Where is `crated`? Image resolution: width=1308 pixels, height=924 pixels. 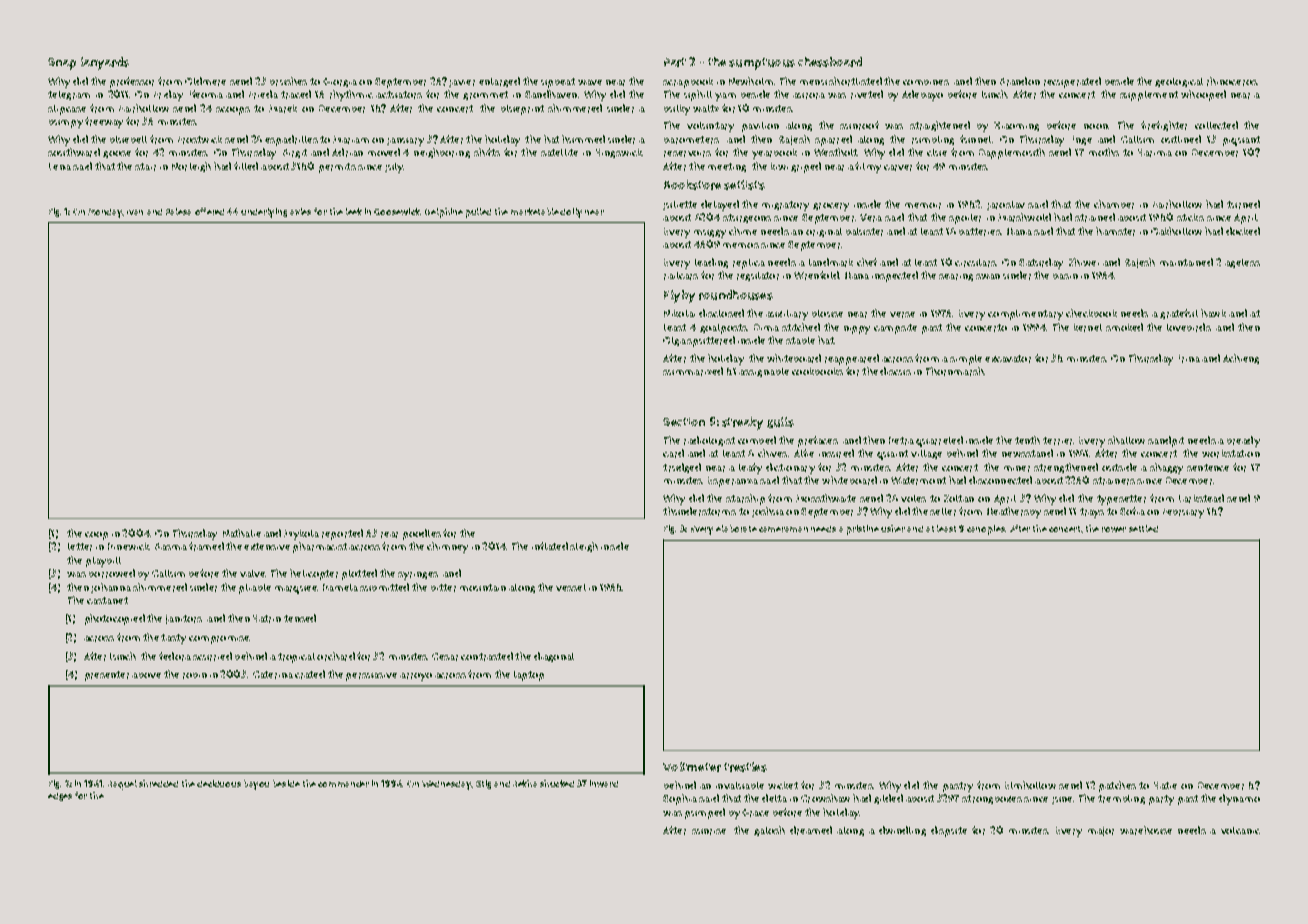
crated is located at coordinates (310, 674).
